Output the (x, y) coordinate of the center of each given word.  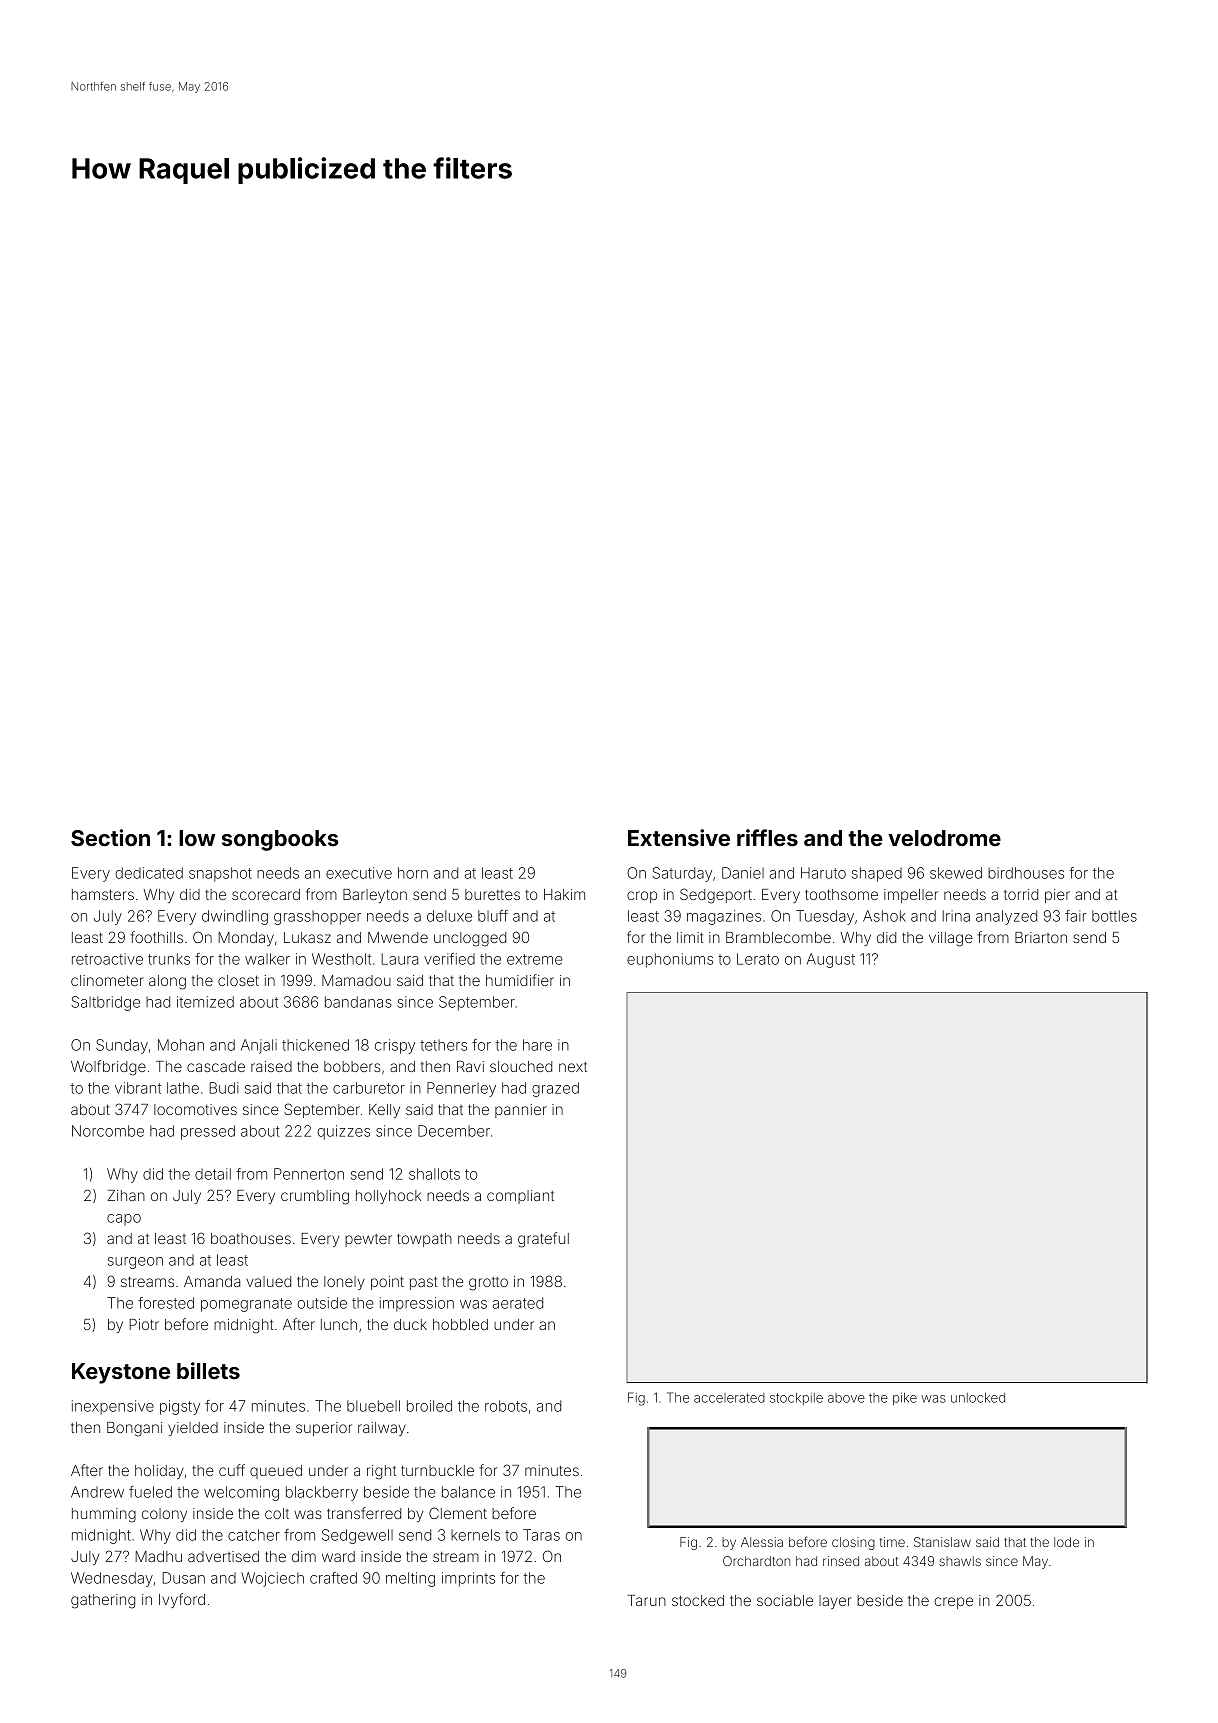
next (573, 1067)
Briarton (1041, 937)
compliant (520, 1197)
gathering (103, 1601)
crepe (953, 1603)
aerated (518, 1303)
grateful (543, 1240)
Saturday (682, 874)
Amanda (212, 1281)
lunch (339, 1324)
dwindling (235, 917)
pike (905, 1399)
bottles (1114, 916)
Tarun (647, 1600)
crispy (395, 1046)
